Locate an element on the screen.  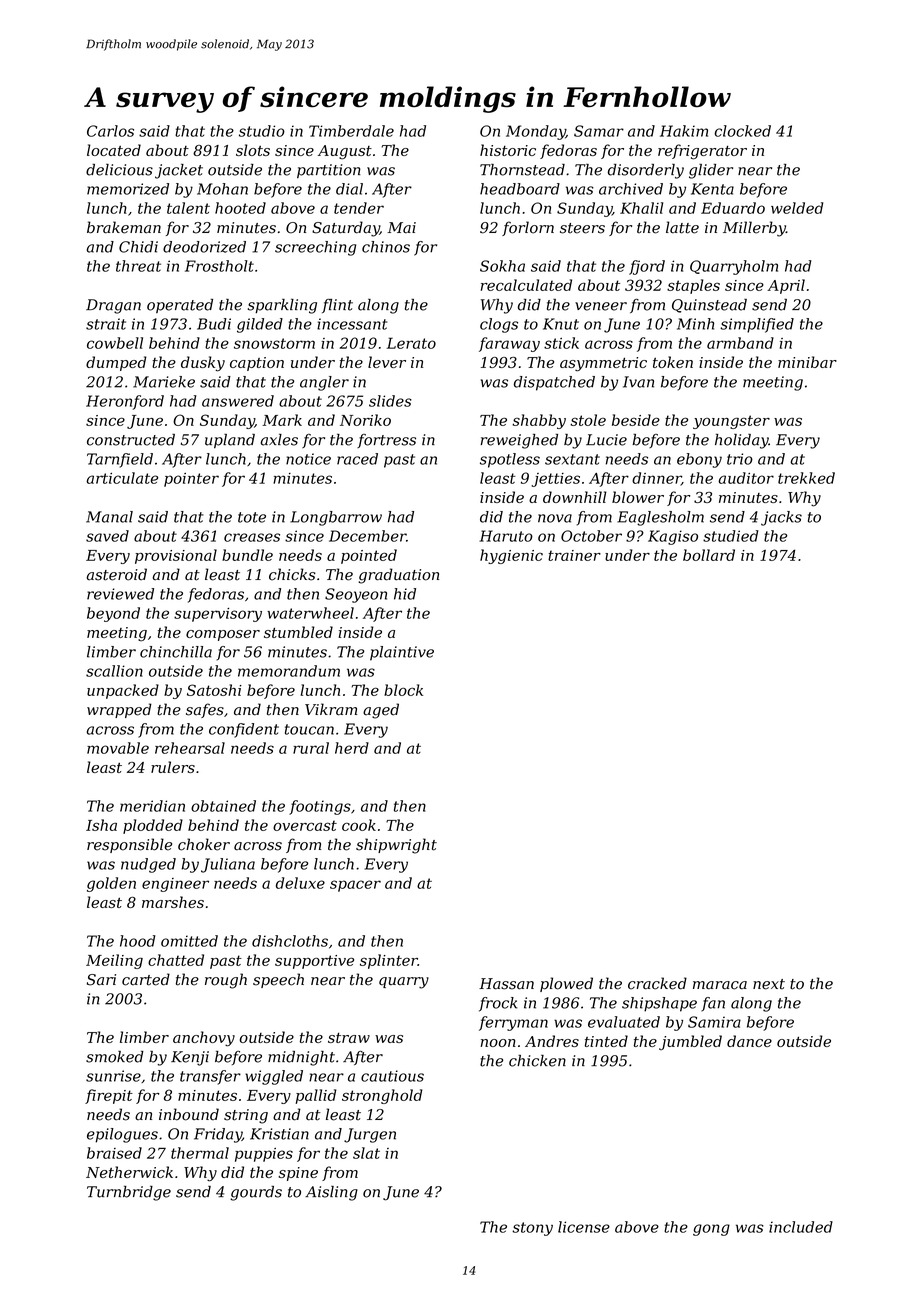
golden is located at coordinates (111, 884).
